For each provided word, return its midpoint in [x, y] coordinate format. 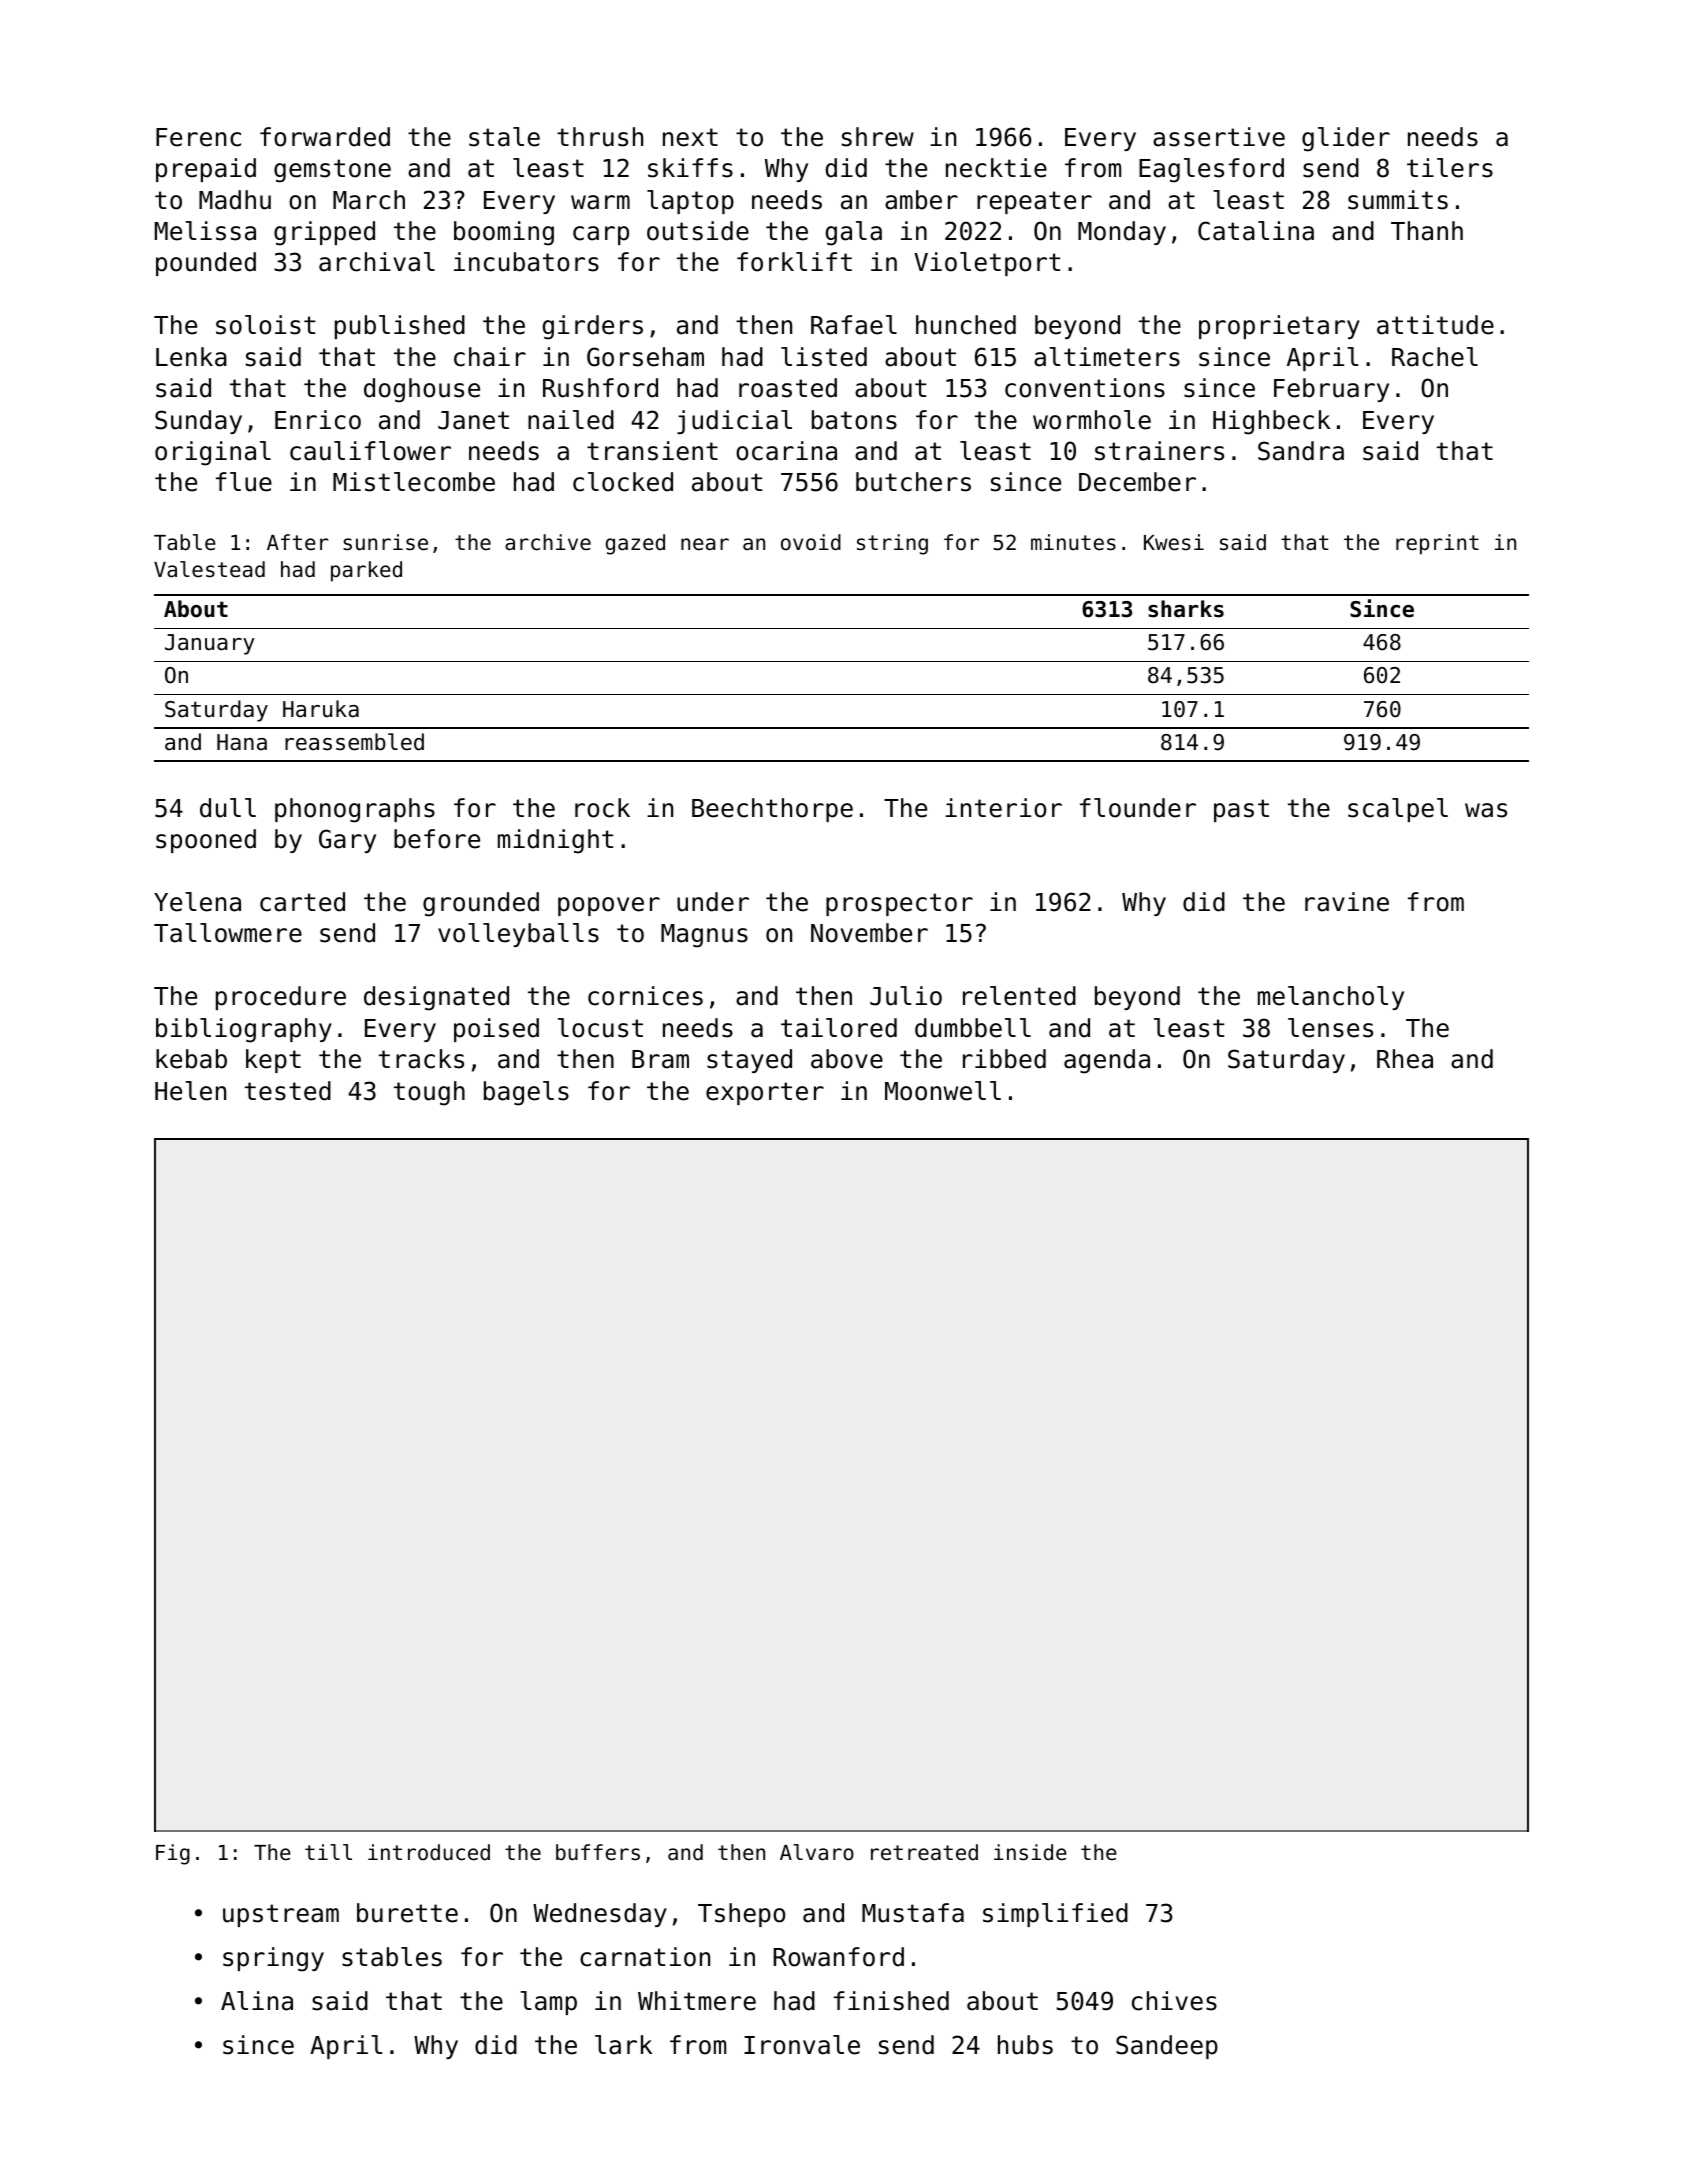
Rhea [1405, 1059]
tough [429, 1093]
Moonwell [943, 1091]
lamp [548, 2003]
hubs [1025, 2045]
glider [1346, 139]
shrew [878, 137]
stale [504, 137]
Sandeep [1167, 2047]
